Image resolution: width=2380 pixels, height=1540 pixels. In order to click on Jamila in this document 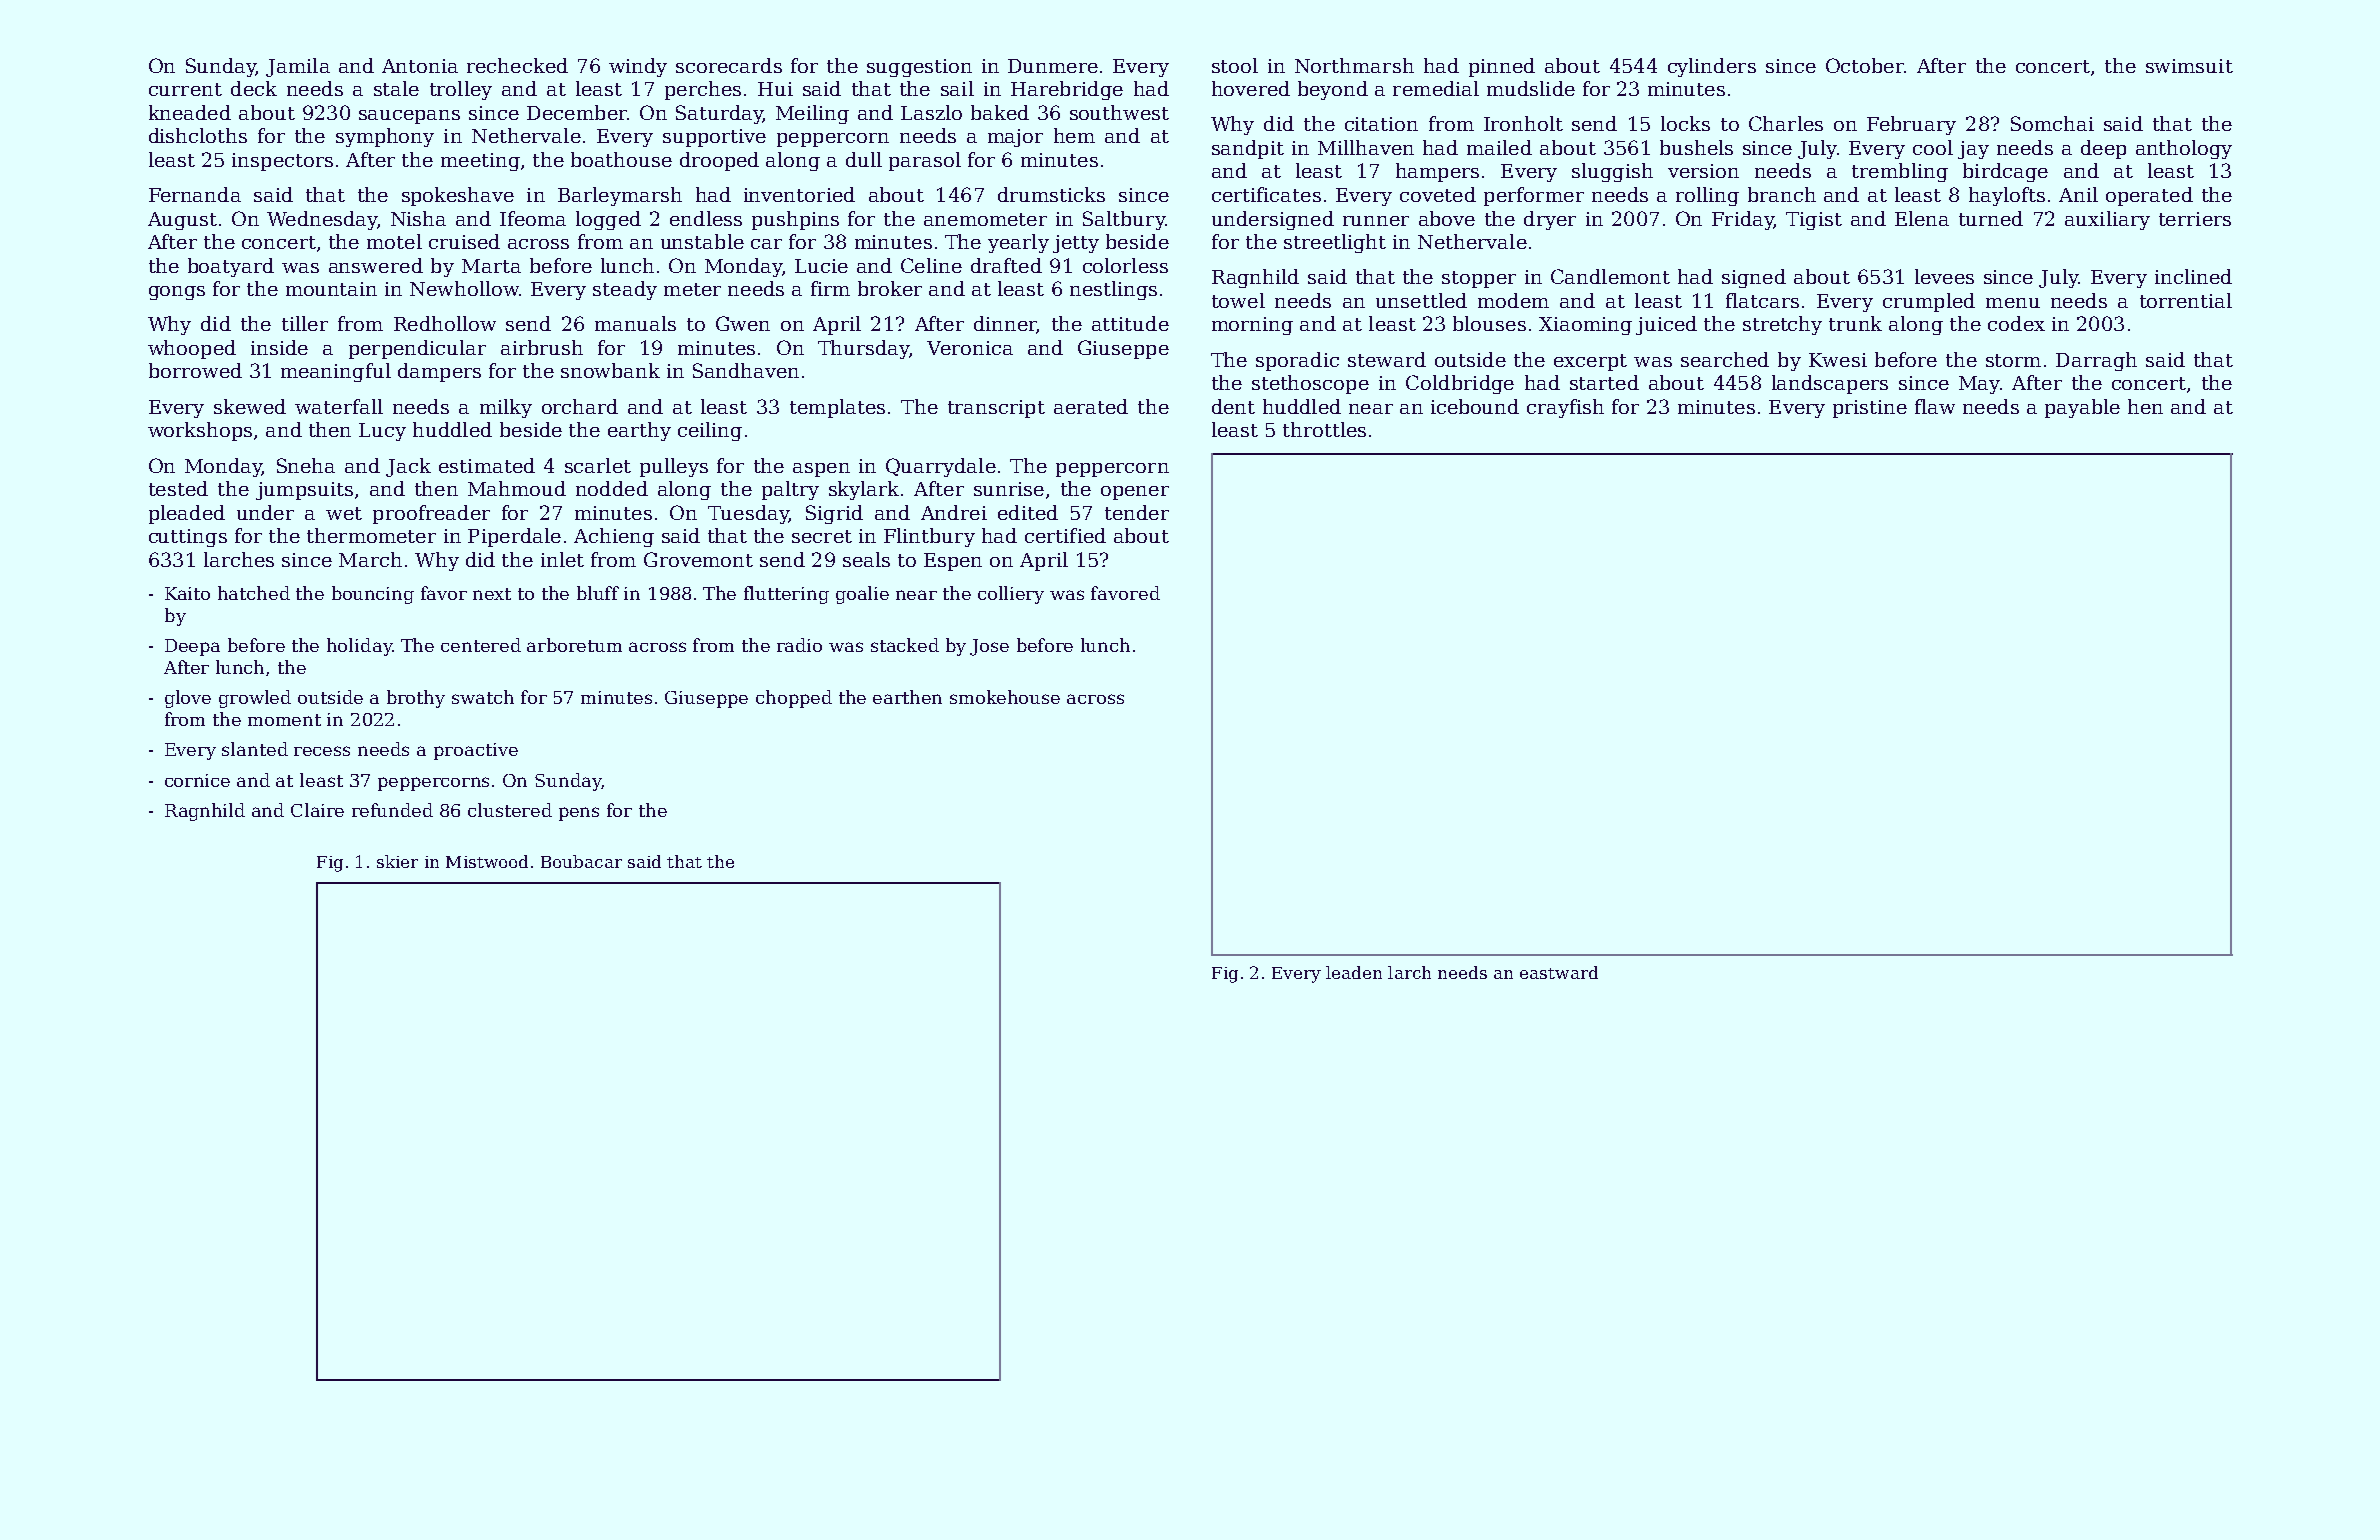, I will do `click(298, 67)`.
